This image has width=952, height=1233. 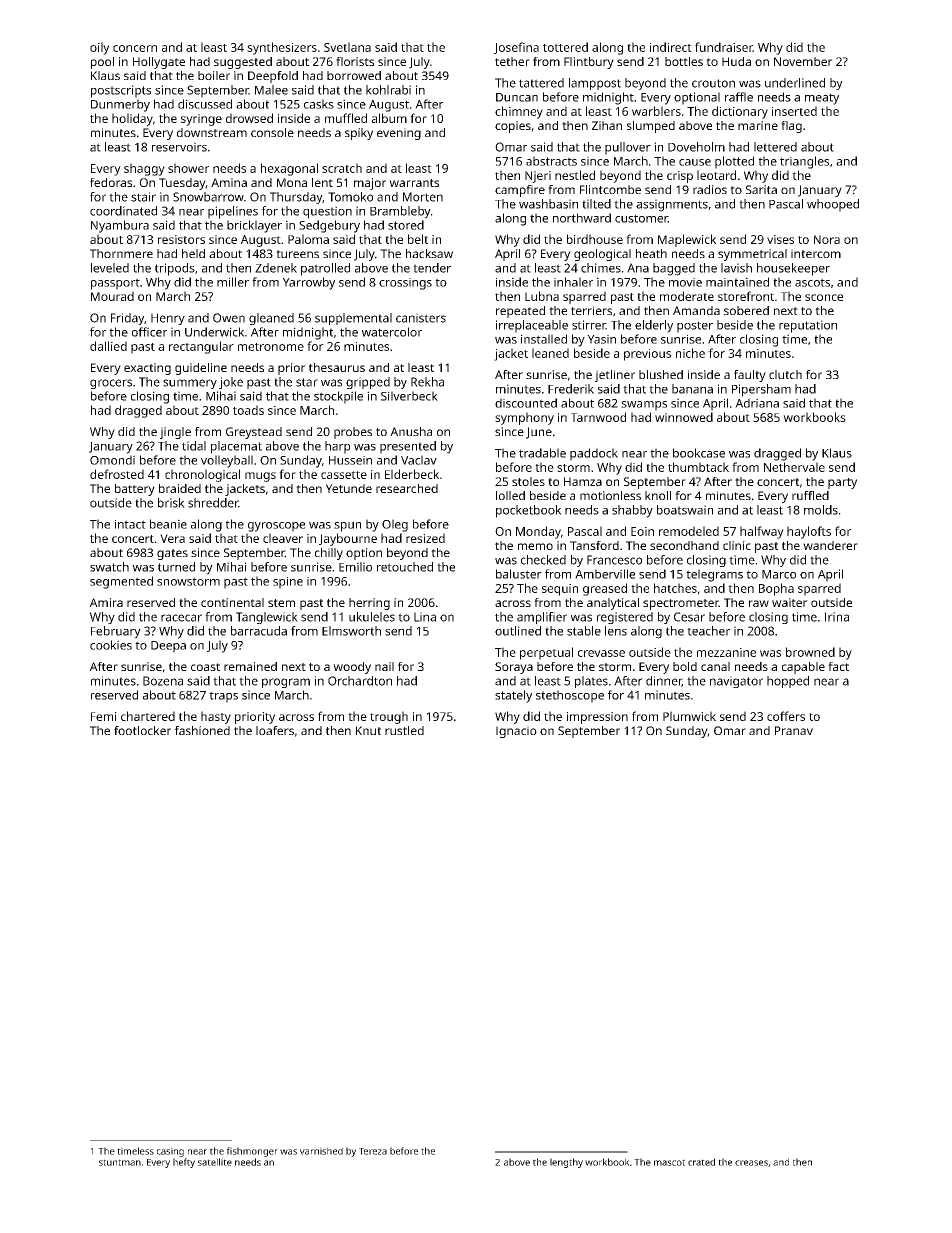 I want to click on Tereza, so click(x=373, y=1151).
